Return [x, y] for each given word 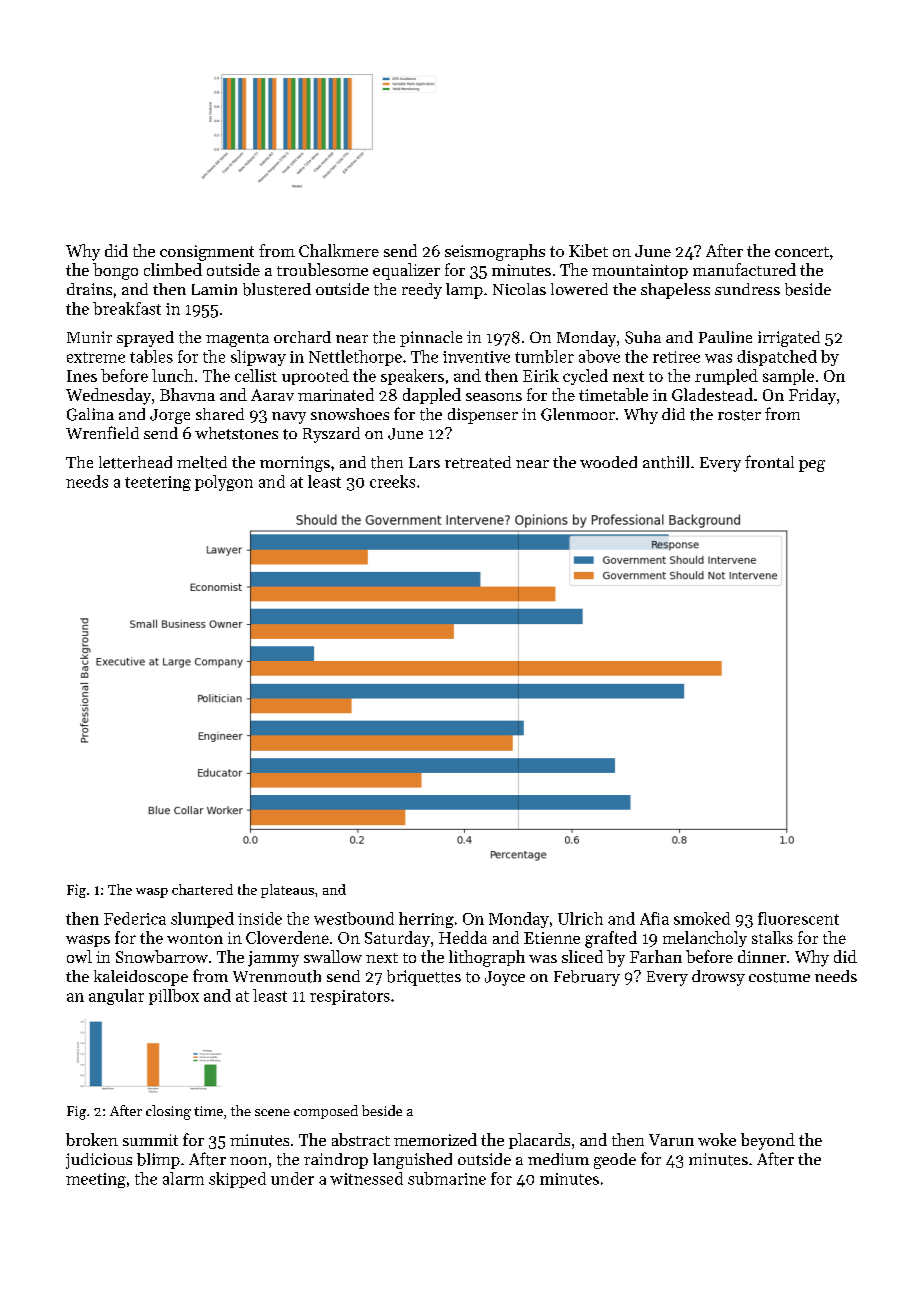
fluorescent [798, 918]
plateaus [287, 891]
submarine [447, 1178]
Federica [135, 918]
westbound [354, 918]
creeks [392, 481]
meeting [96, 1180]
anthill [666, 462]
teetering [158, 483]
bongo [115, 271]
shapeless [675, 291]
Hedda [463, 937]
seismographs [495, 252]
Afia [654, 918]
